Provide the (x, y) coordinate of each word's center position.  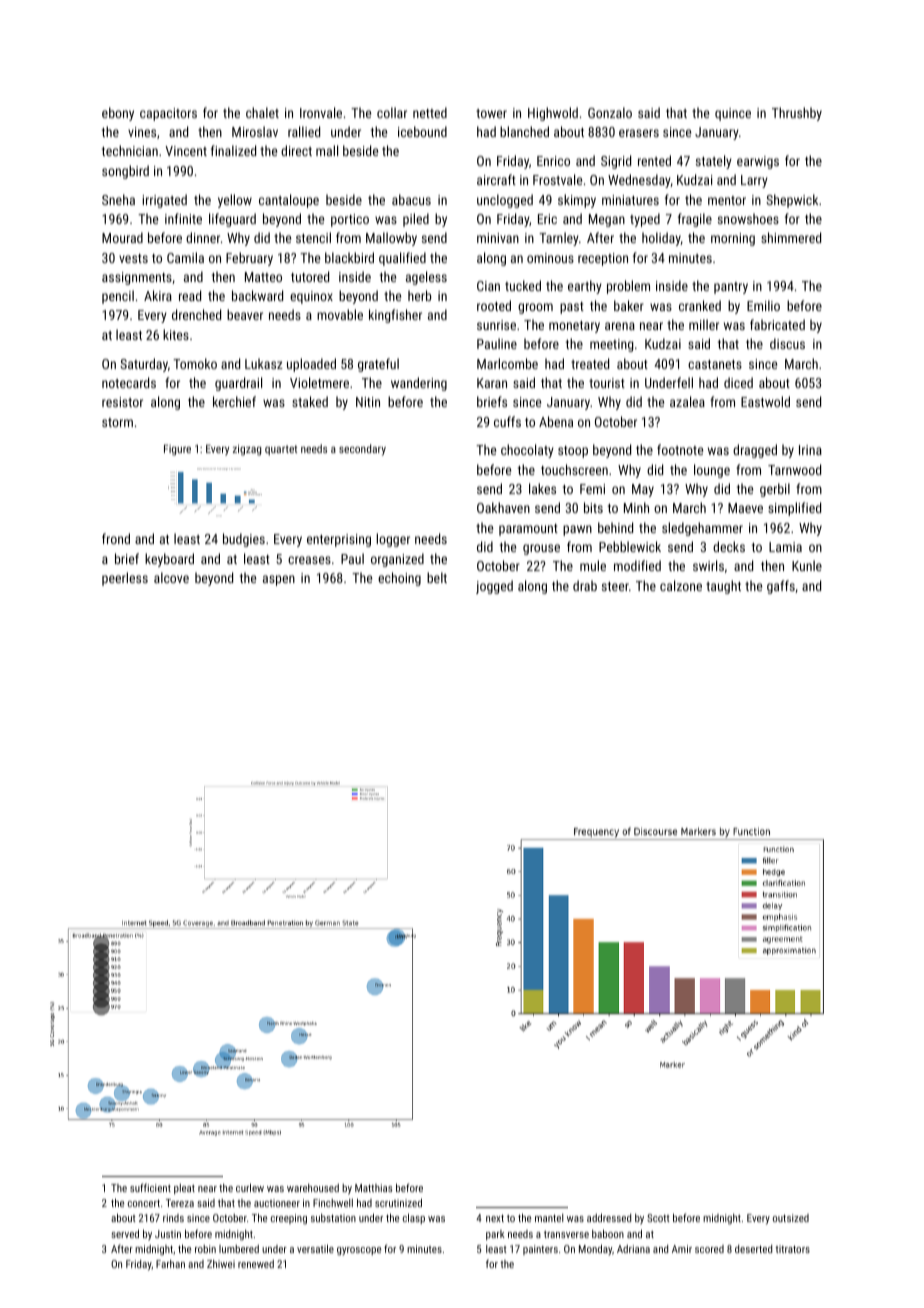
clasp (414, 1218)
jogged (494, 587)
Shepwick (792, 201)
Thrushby (797, 114)
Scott (658, 1218)
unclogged (505, 201)
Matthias (373, 1188)
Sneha (118, 199)
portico (350, 220)
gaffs (781, 587)
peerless (125, 579)
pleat (184, 1189)
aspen (279, 580)
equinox (311, 297)
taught (723, 587)
